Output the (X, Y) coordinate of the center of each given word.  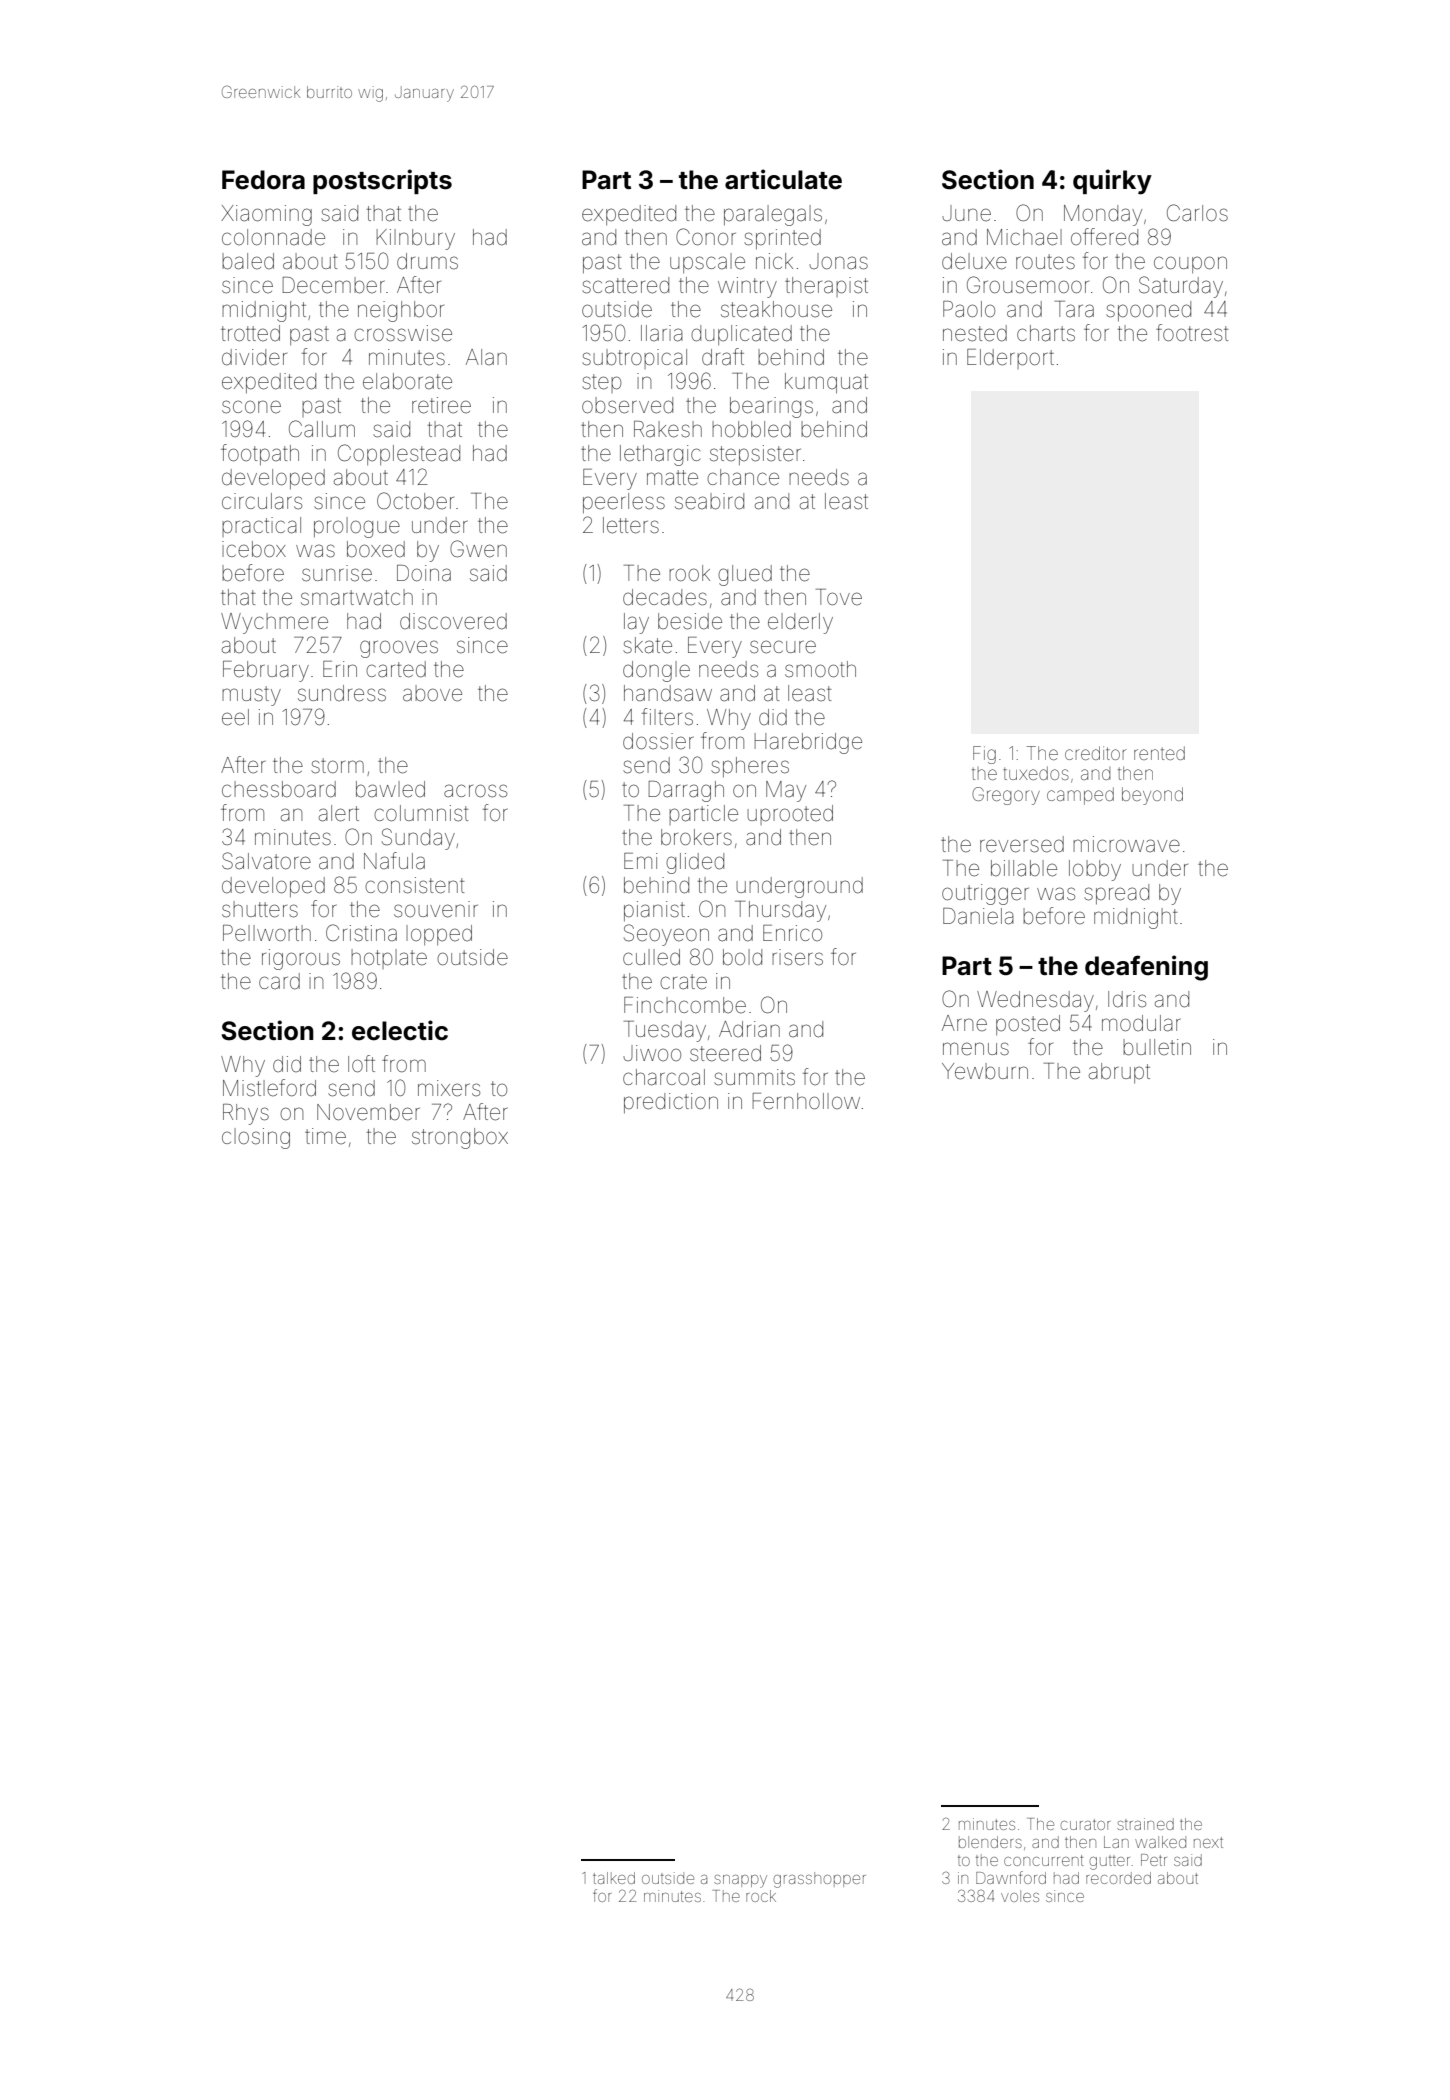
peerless (624, 503)
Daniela (978, 916)
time (325, 1136)
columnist (421, 813)
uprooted (790, 815)
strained (1145, 1824)
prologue (357, 527)
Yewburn (985, 1071)
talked (614, 1878)
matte (672, 478)
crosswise (403, 333)
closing (256, 1138)
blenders (990, 1842)
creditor (1096, 753)
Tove (839, 597)
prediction (671, 1103)
